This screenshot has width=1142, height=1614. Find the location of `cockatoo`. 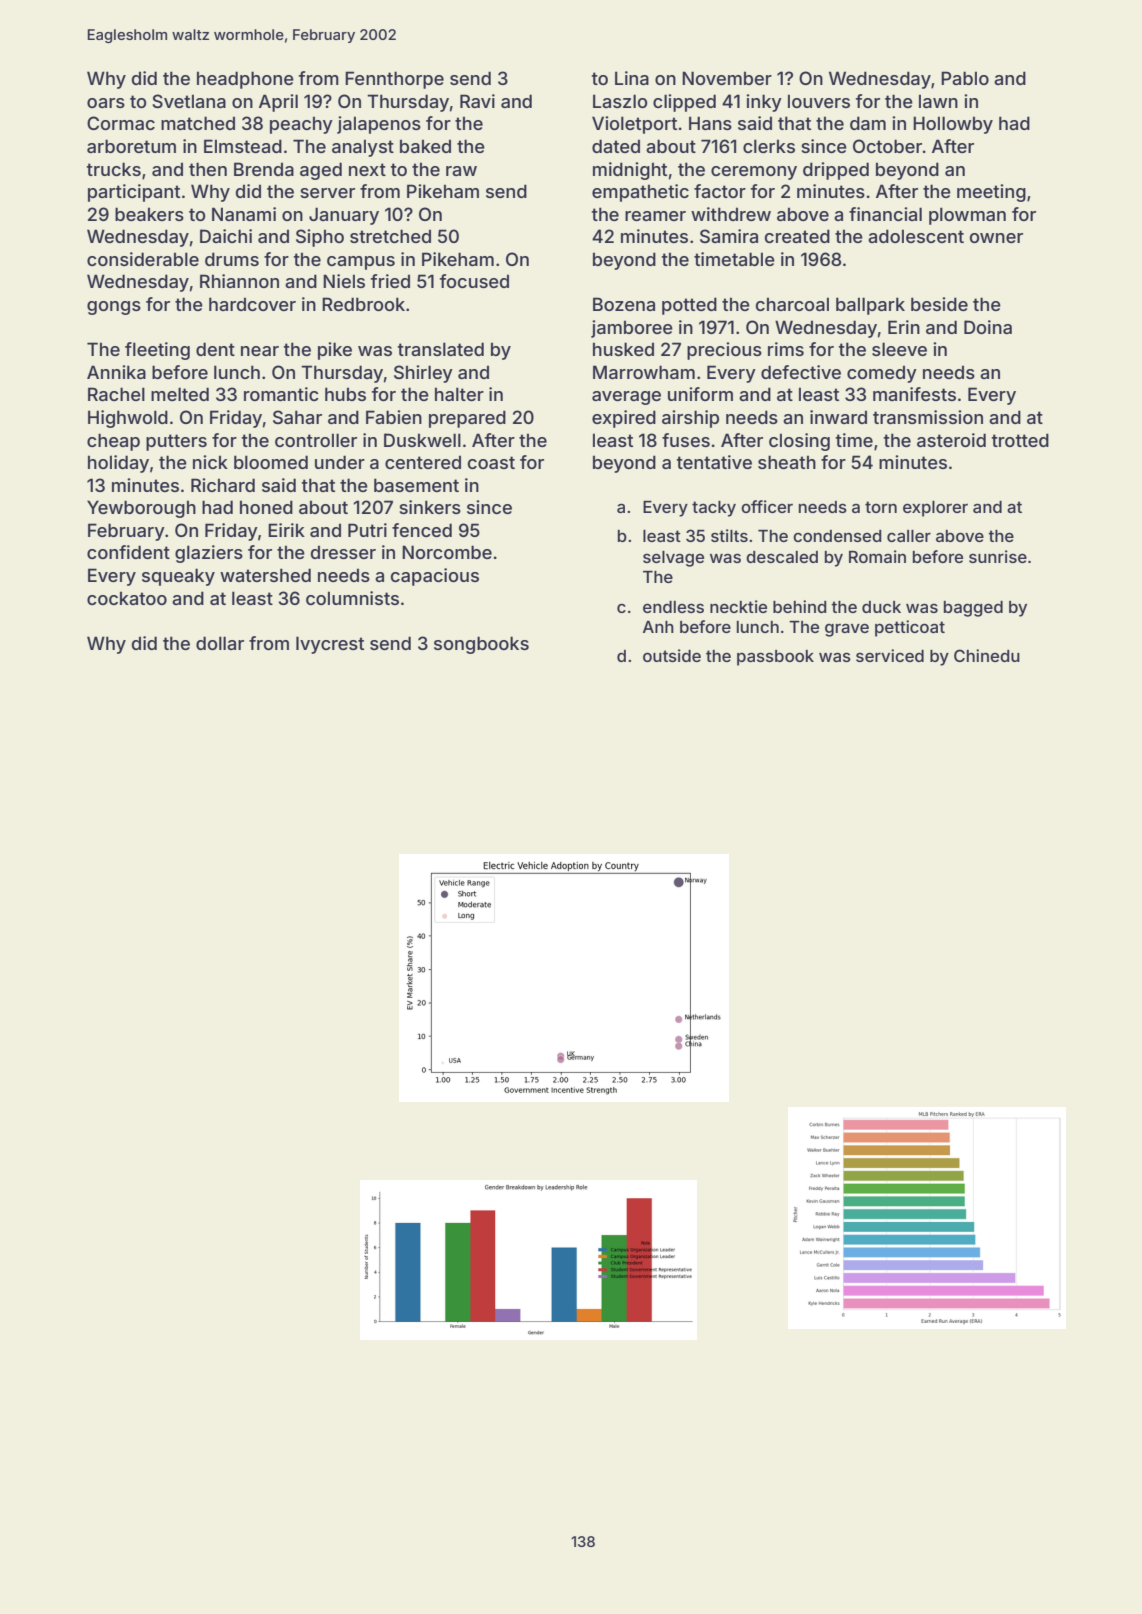

cockatoo is located at coordinates (127, 598).
